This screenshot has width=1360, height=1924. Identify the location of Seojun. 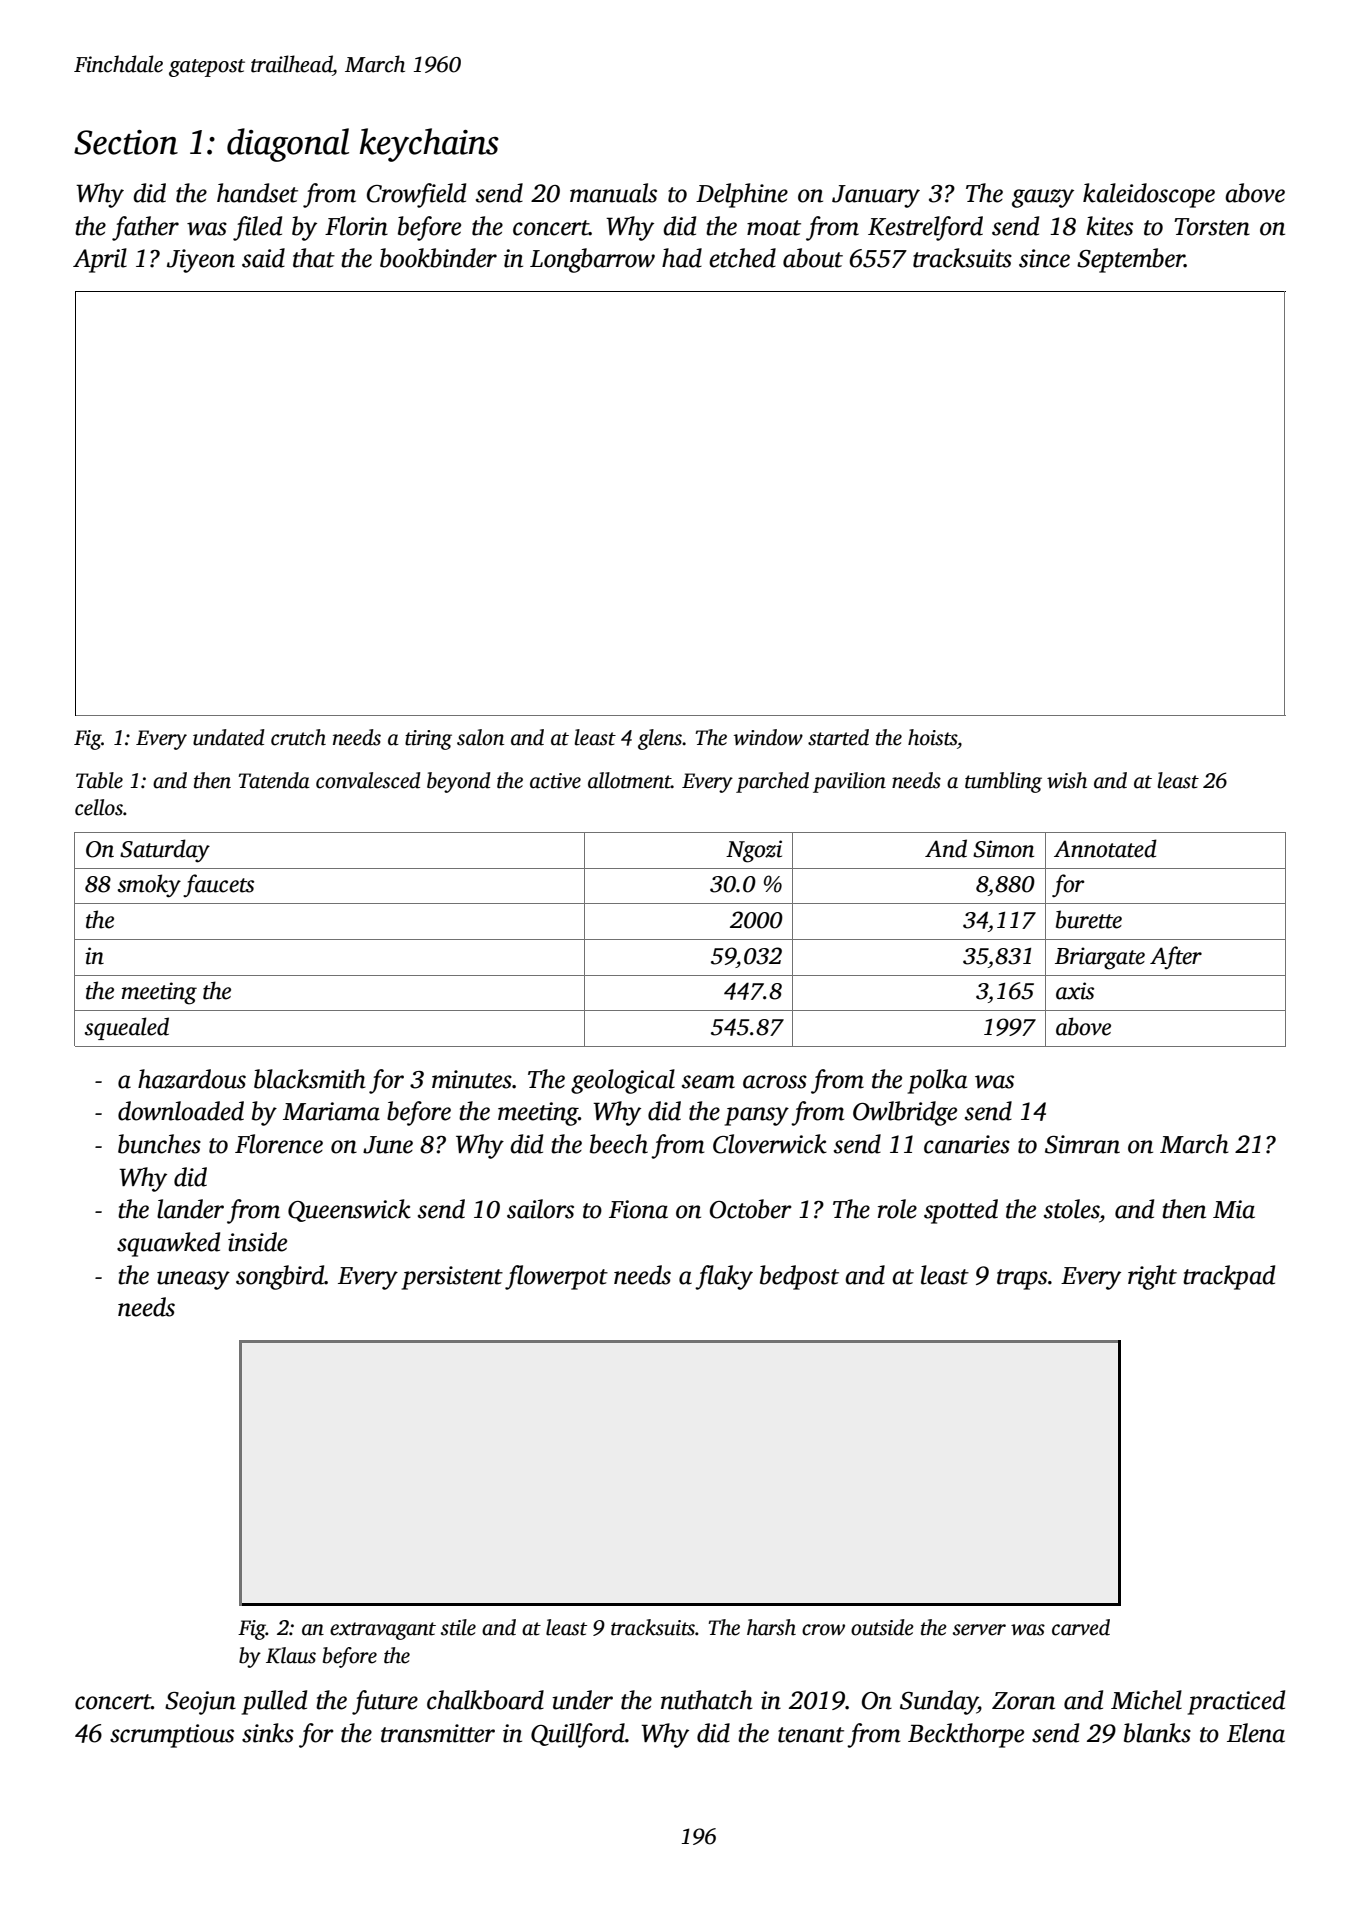
(200, 1703).
